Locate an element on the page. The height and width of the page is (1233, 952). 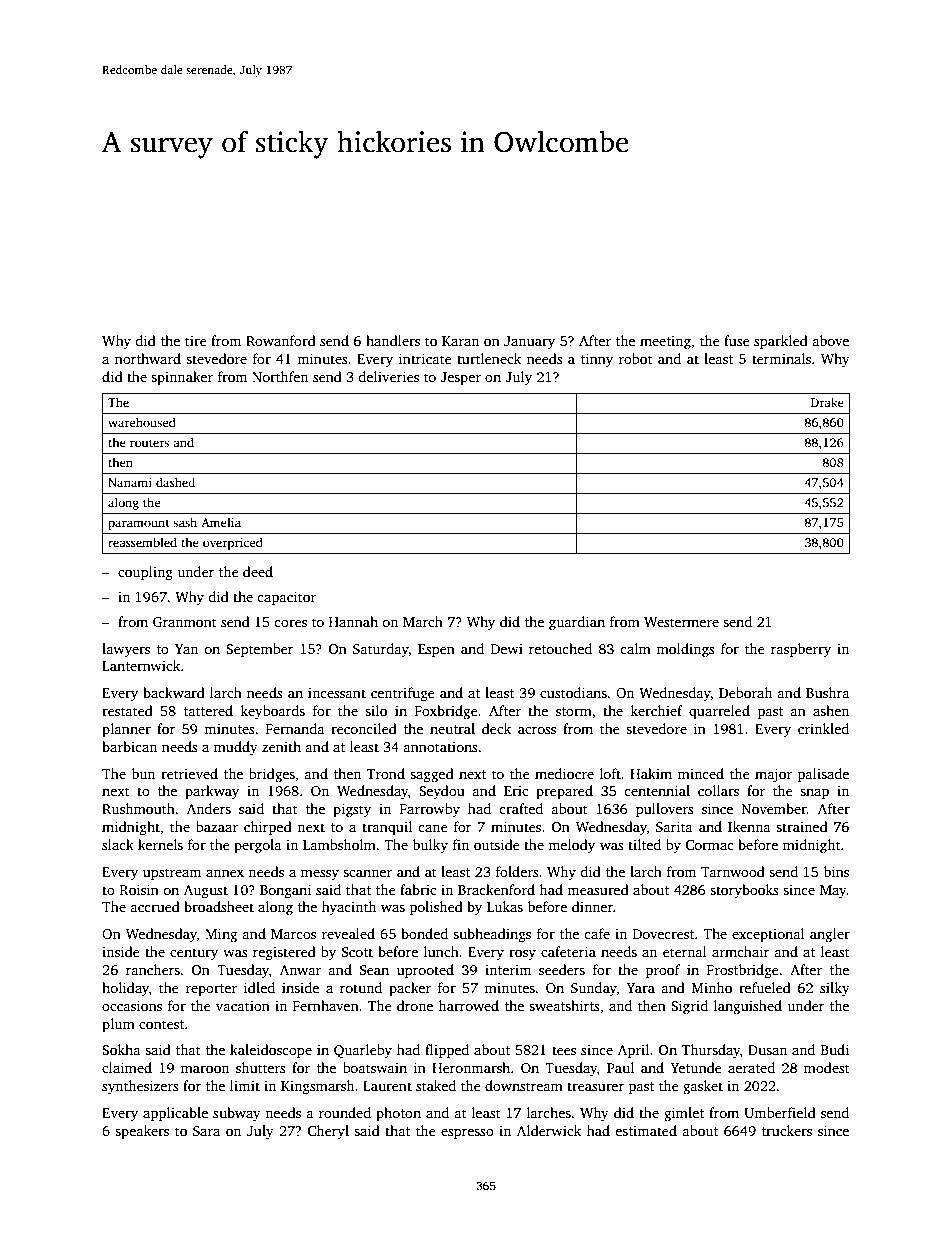
centrifuge is located at coordinates (403, 694).
